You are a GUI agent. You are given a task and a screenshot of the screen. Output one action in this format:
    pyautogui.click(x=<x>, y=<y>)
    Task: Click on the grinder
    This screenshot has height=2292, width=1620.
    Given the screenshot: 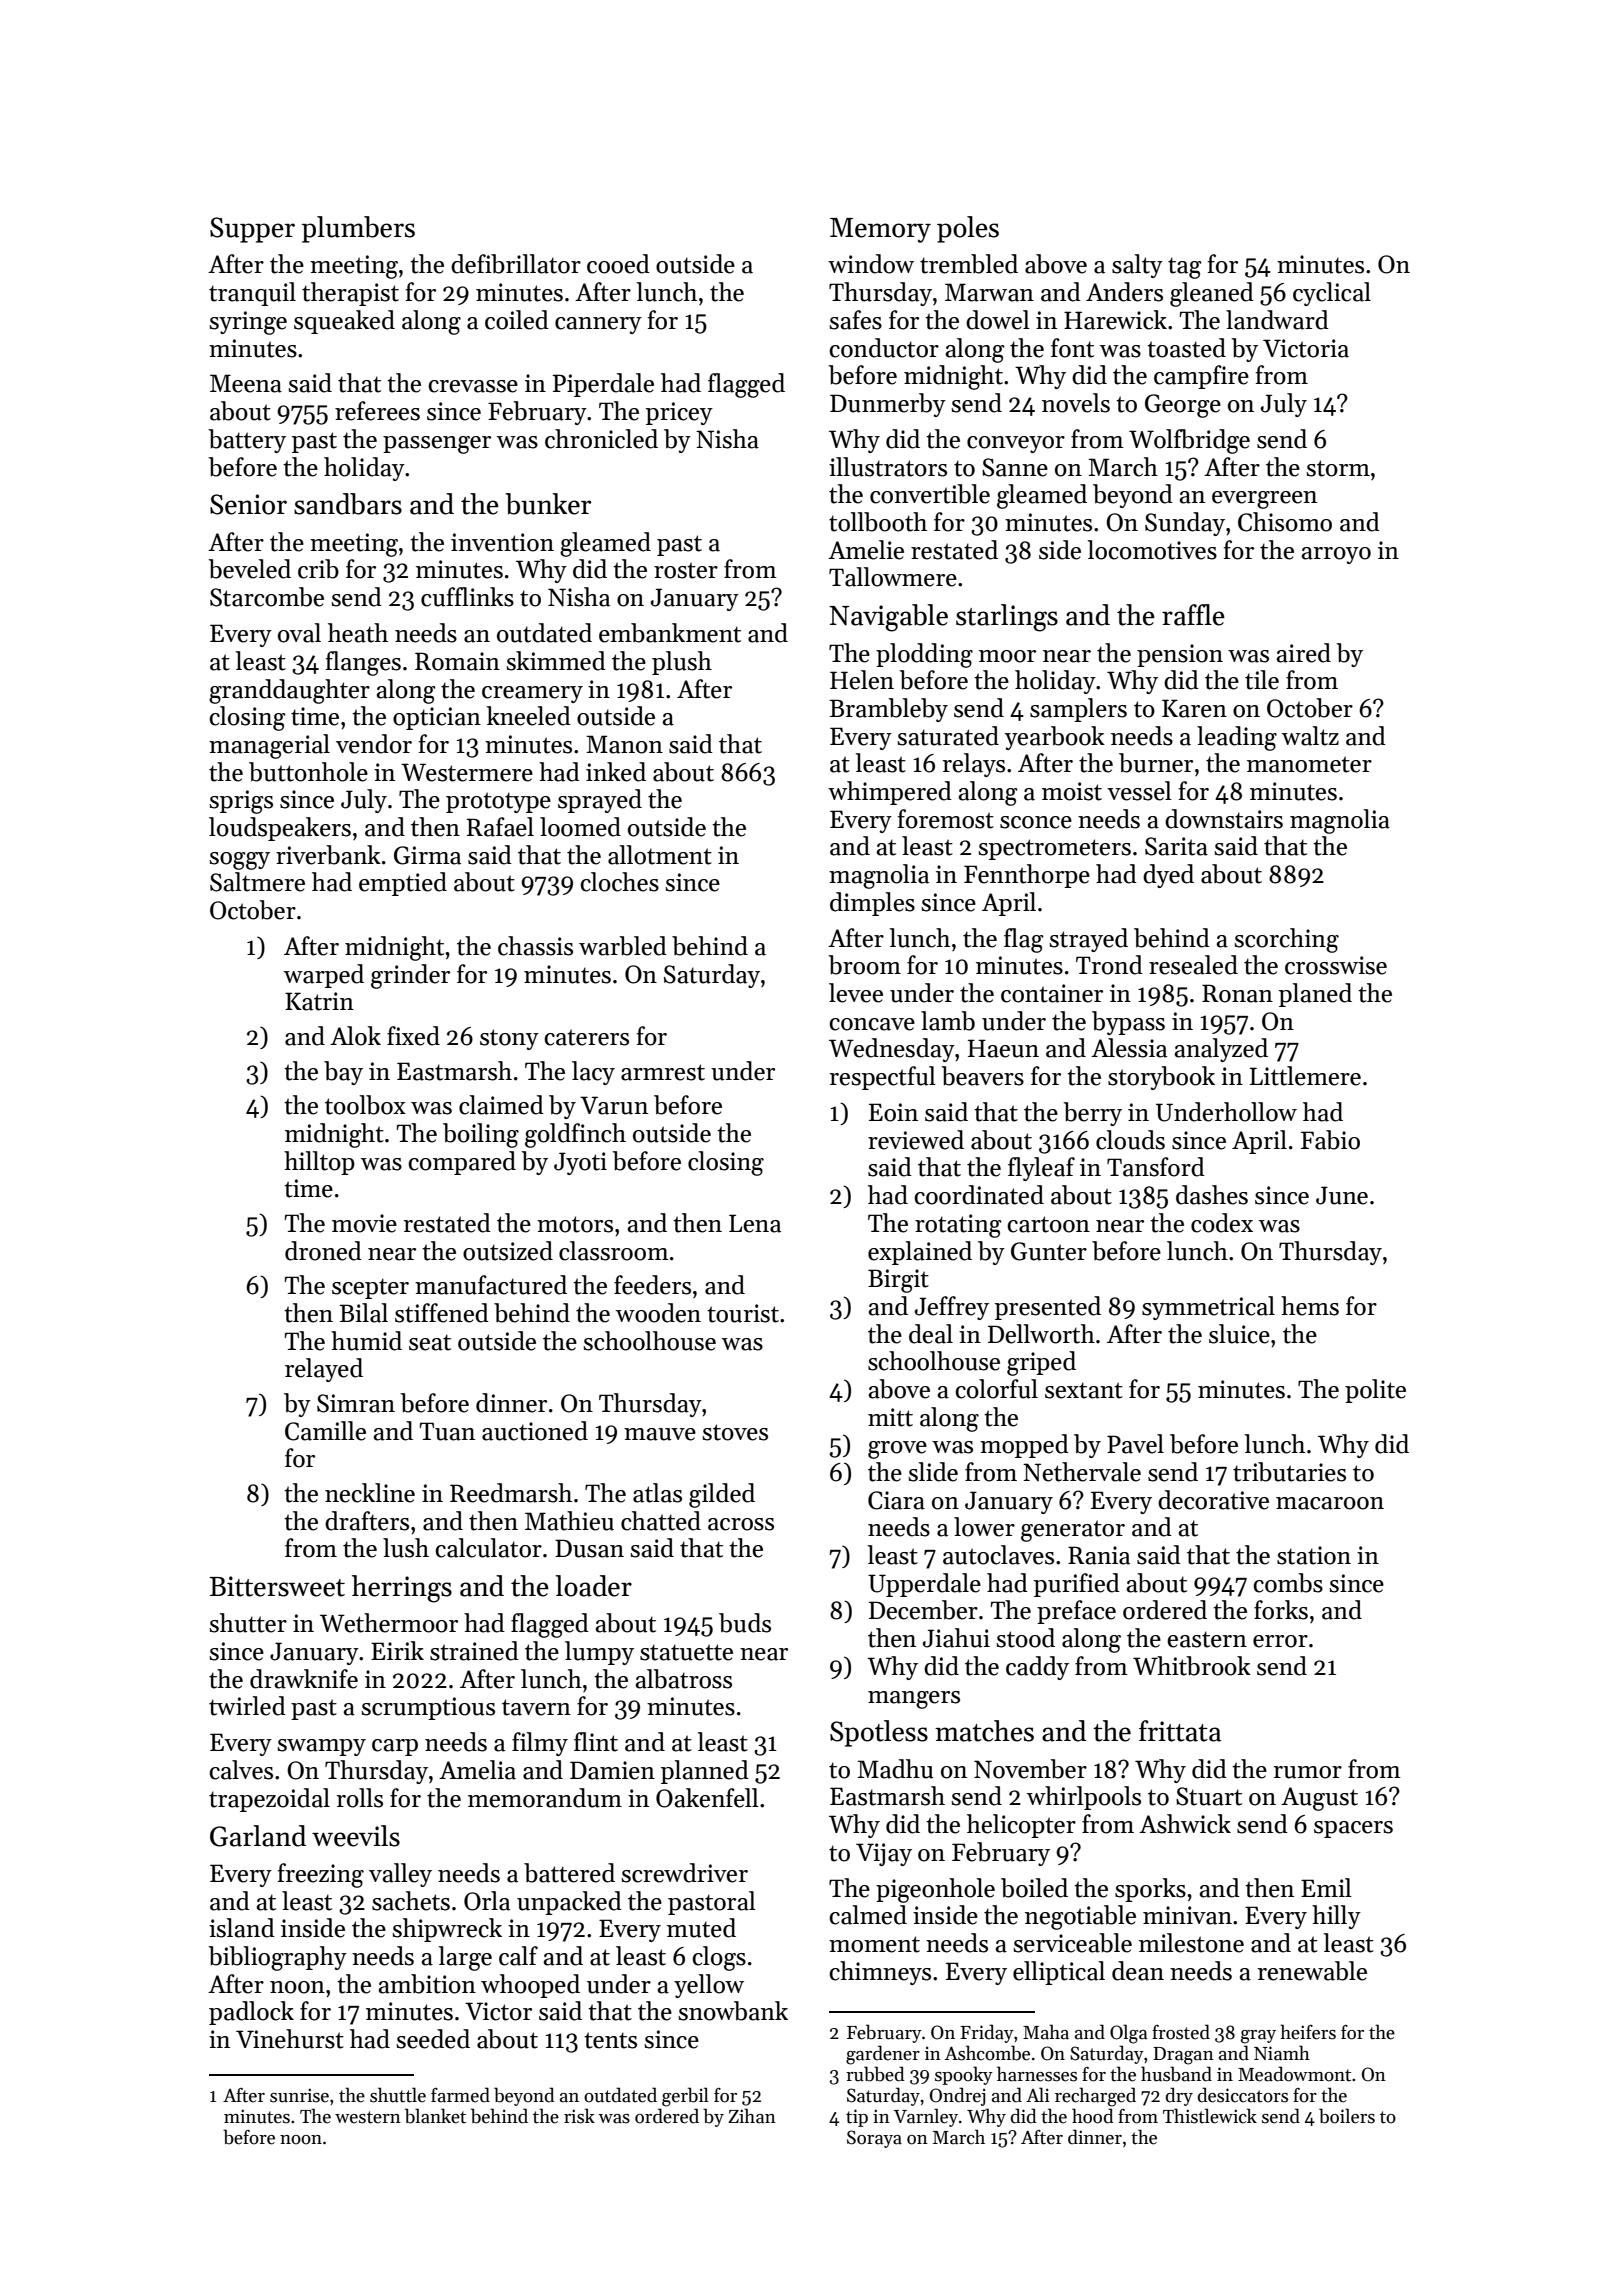 What is the action you would take?
    pyautogui.click(x=410, y=976)
